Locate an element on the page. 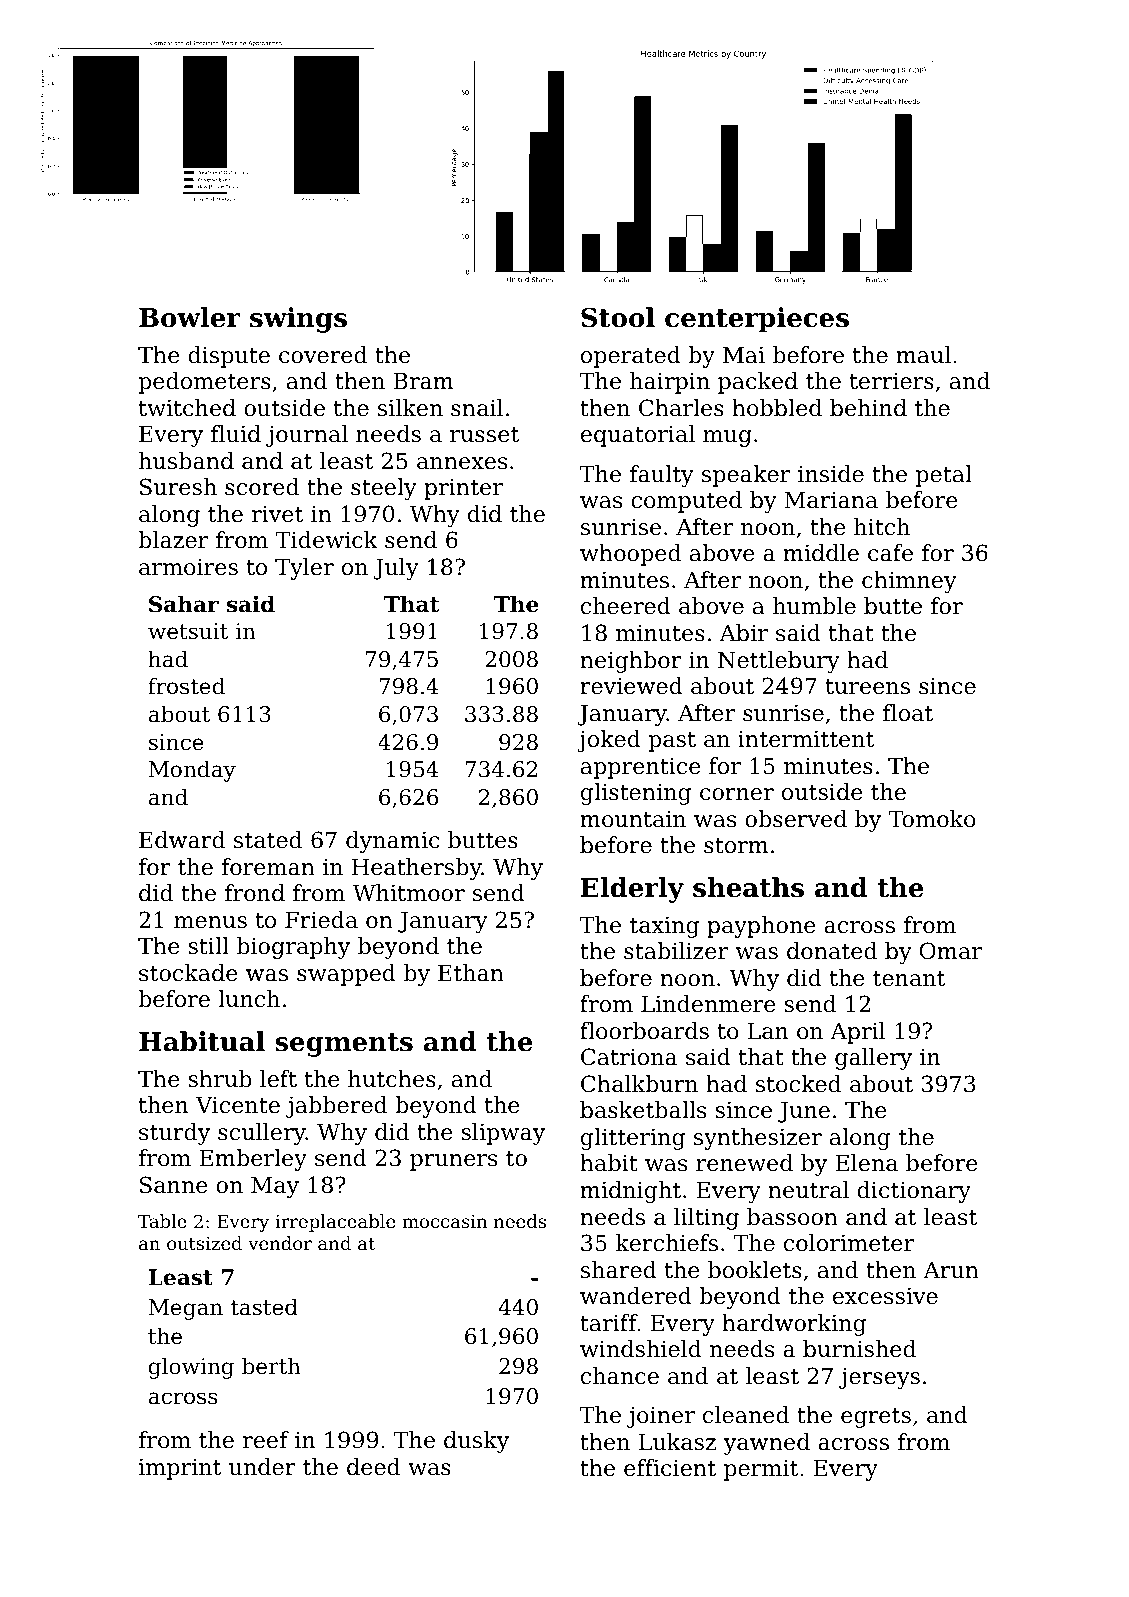 Image resolution: width=1129 pixels, height=1597 pixels. frosted is located at coordinates (186, 686).
